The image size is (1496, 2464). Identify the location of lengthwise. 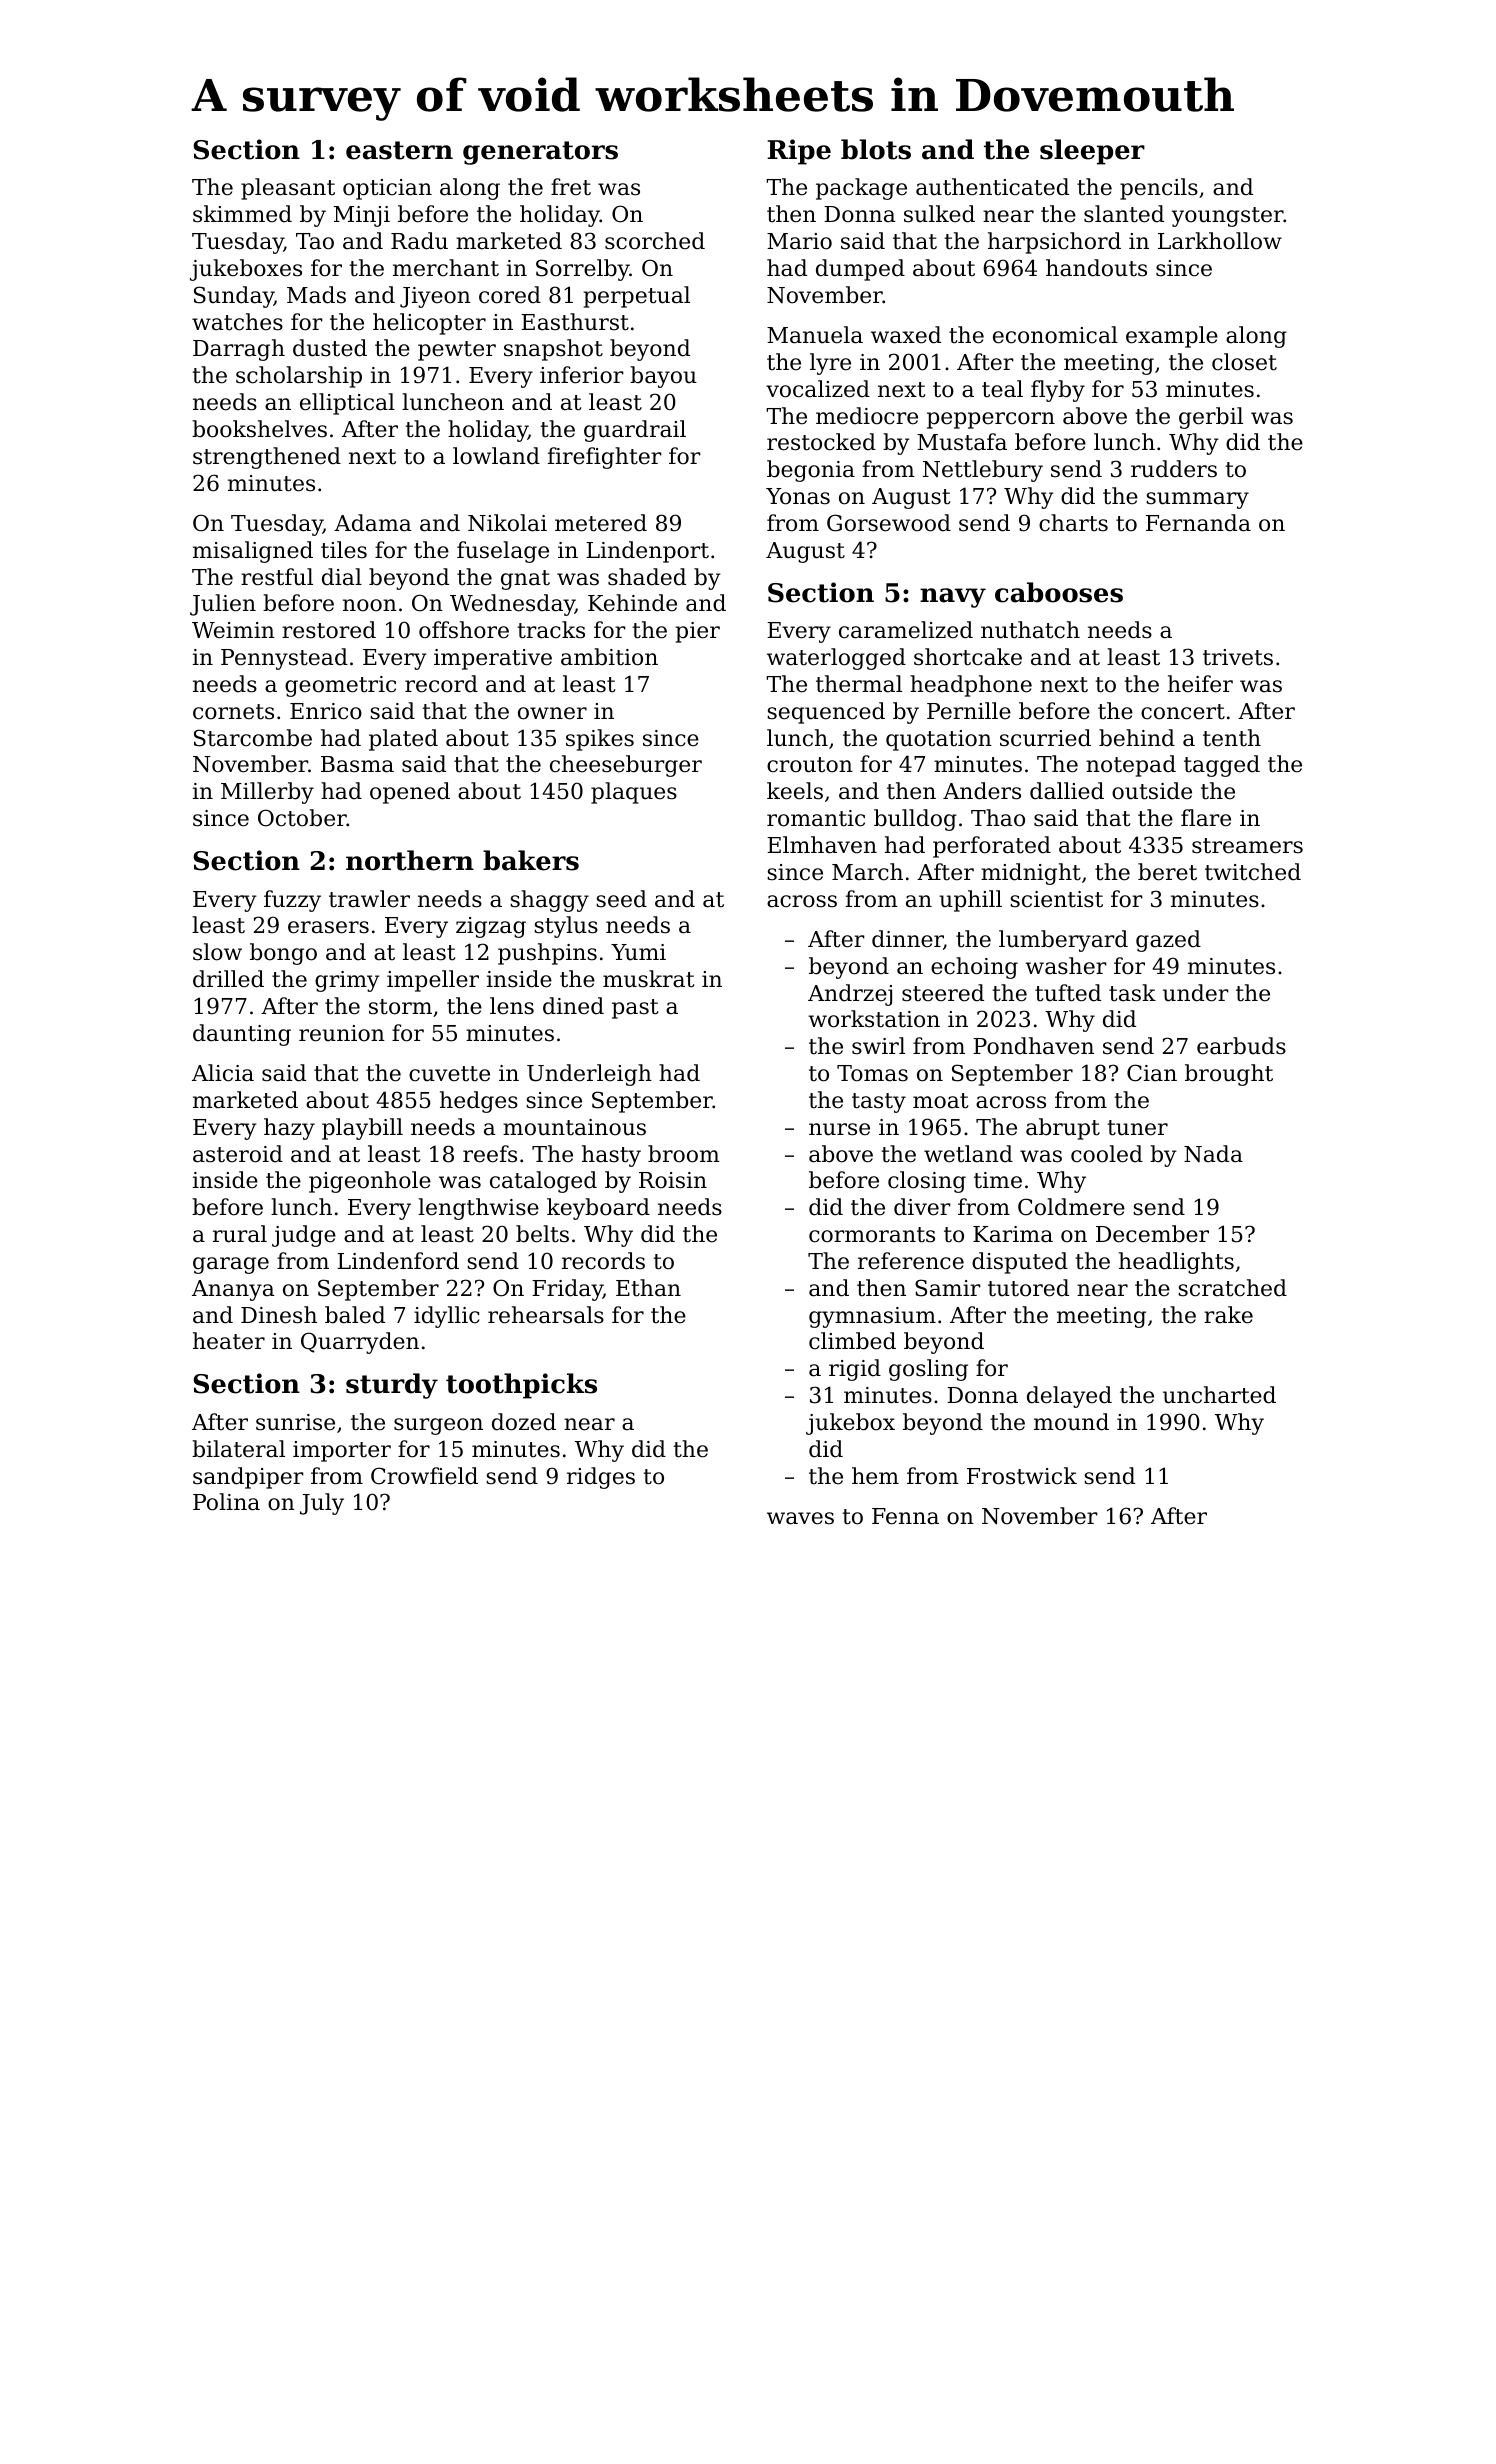
(478, 1209).
